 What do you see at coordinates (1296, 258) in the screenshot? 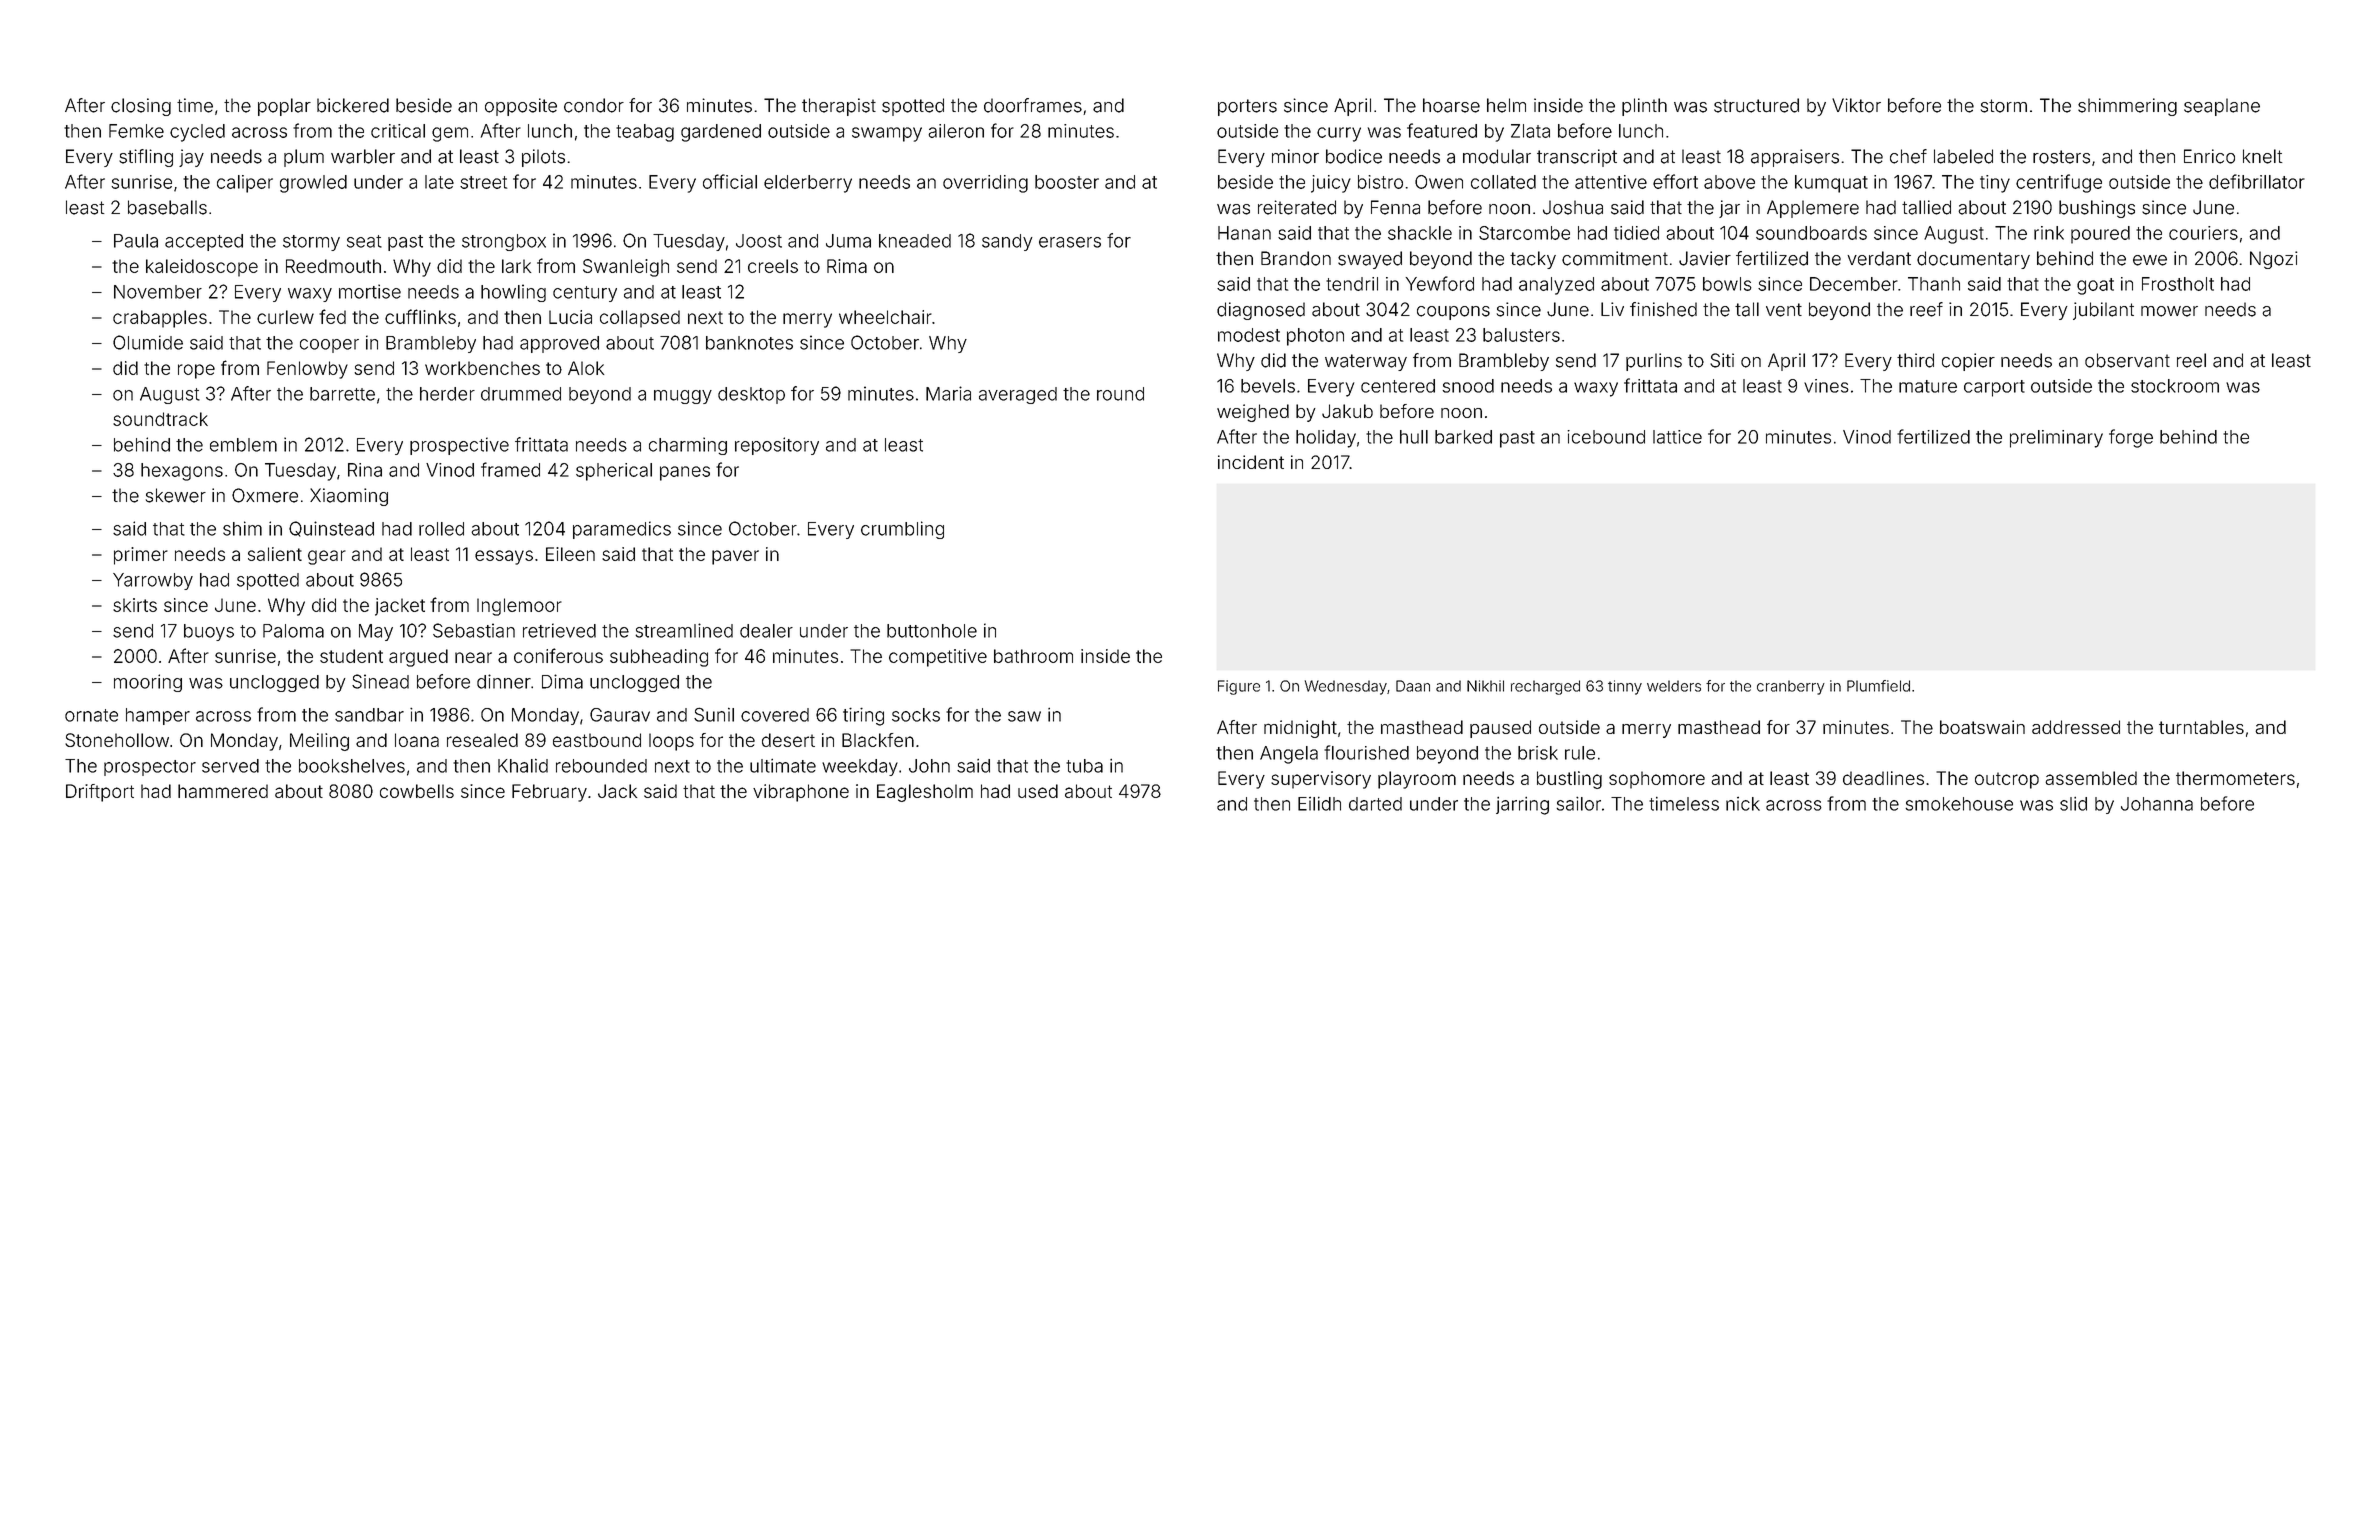
I see `Brandon` at bounding box center [1296, 258].
